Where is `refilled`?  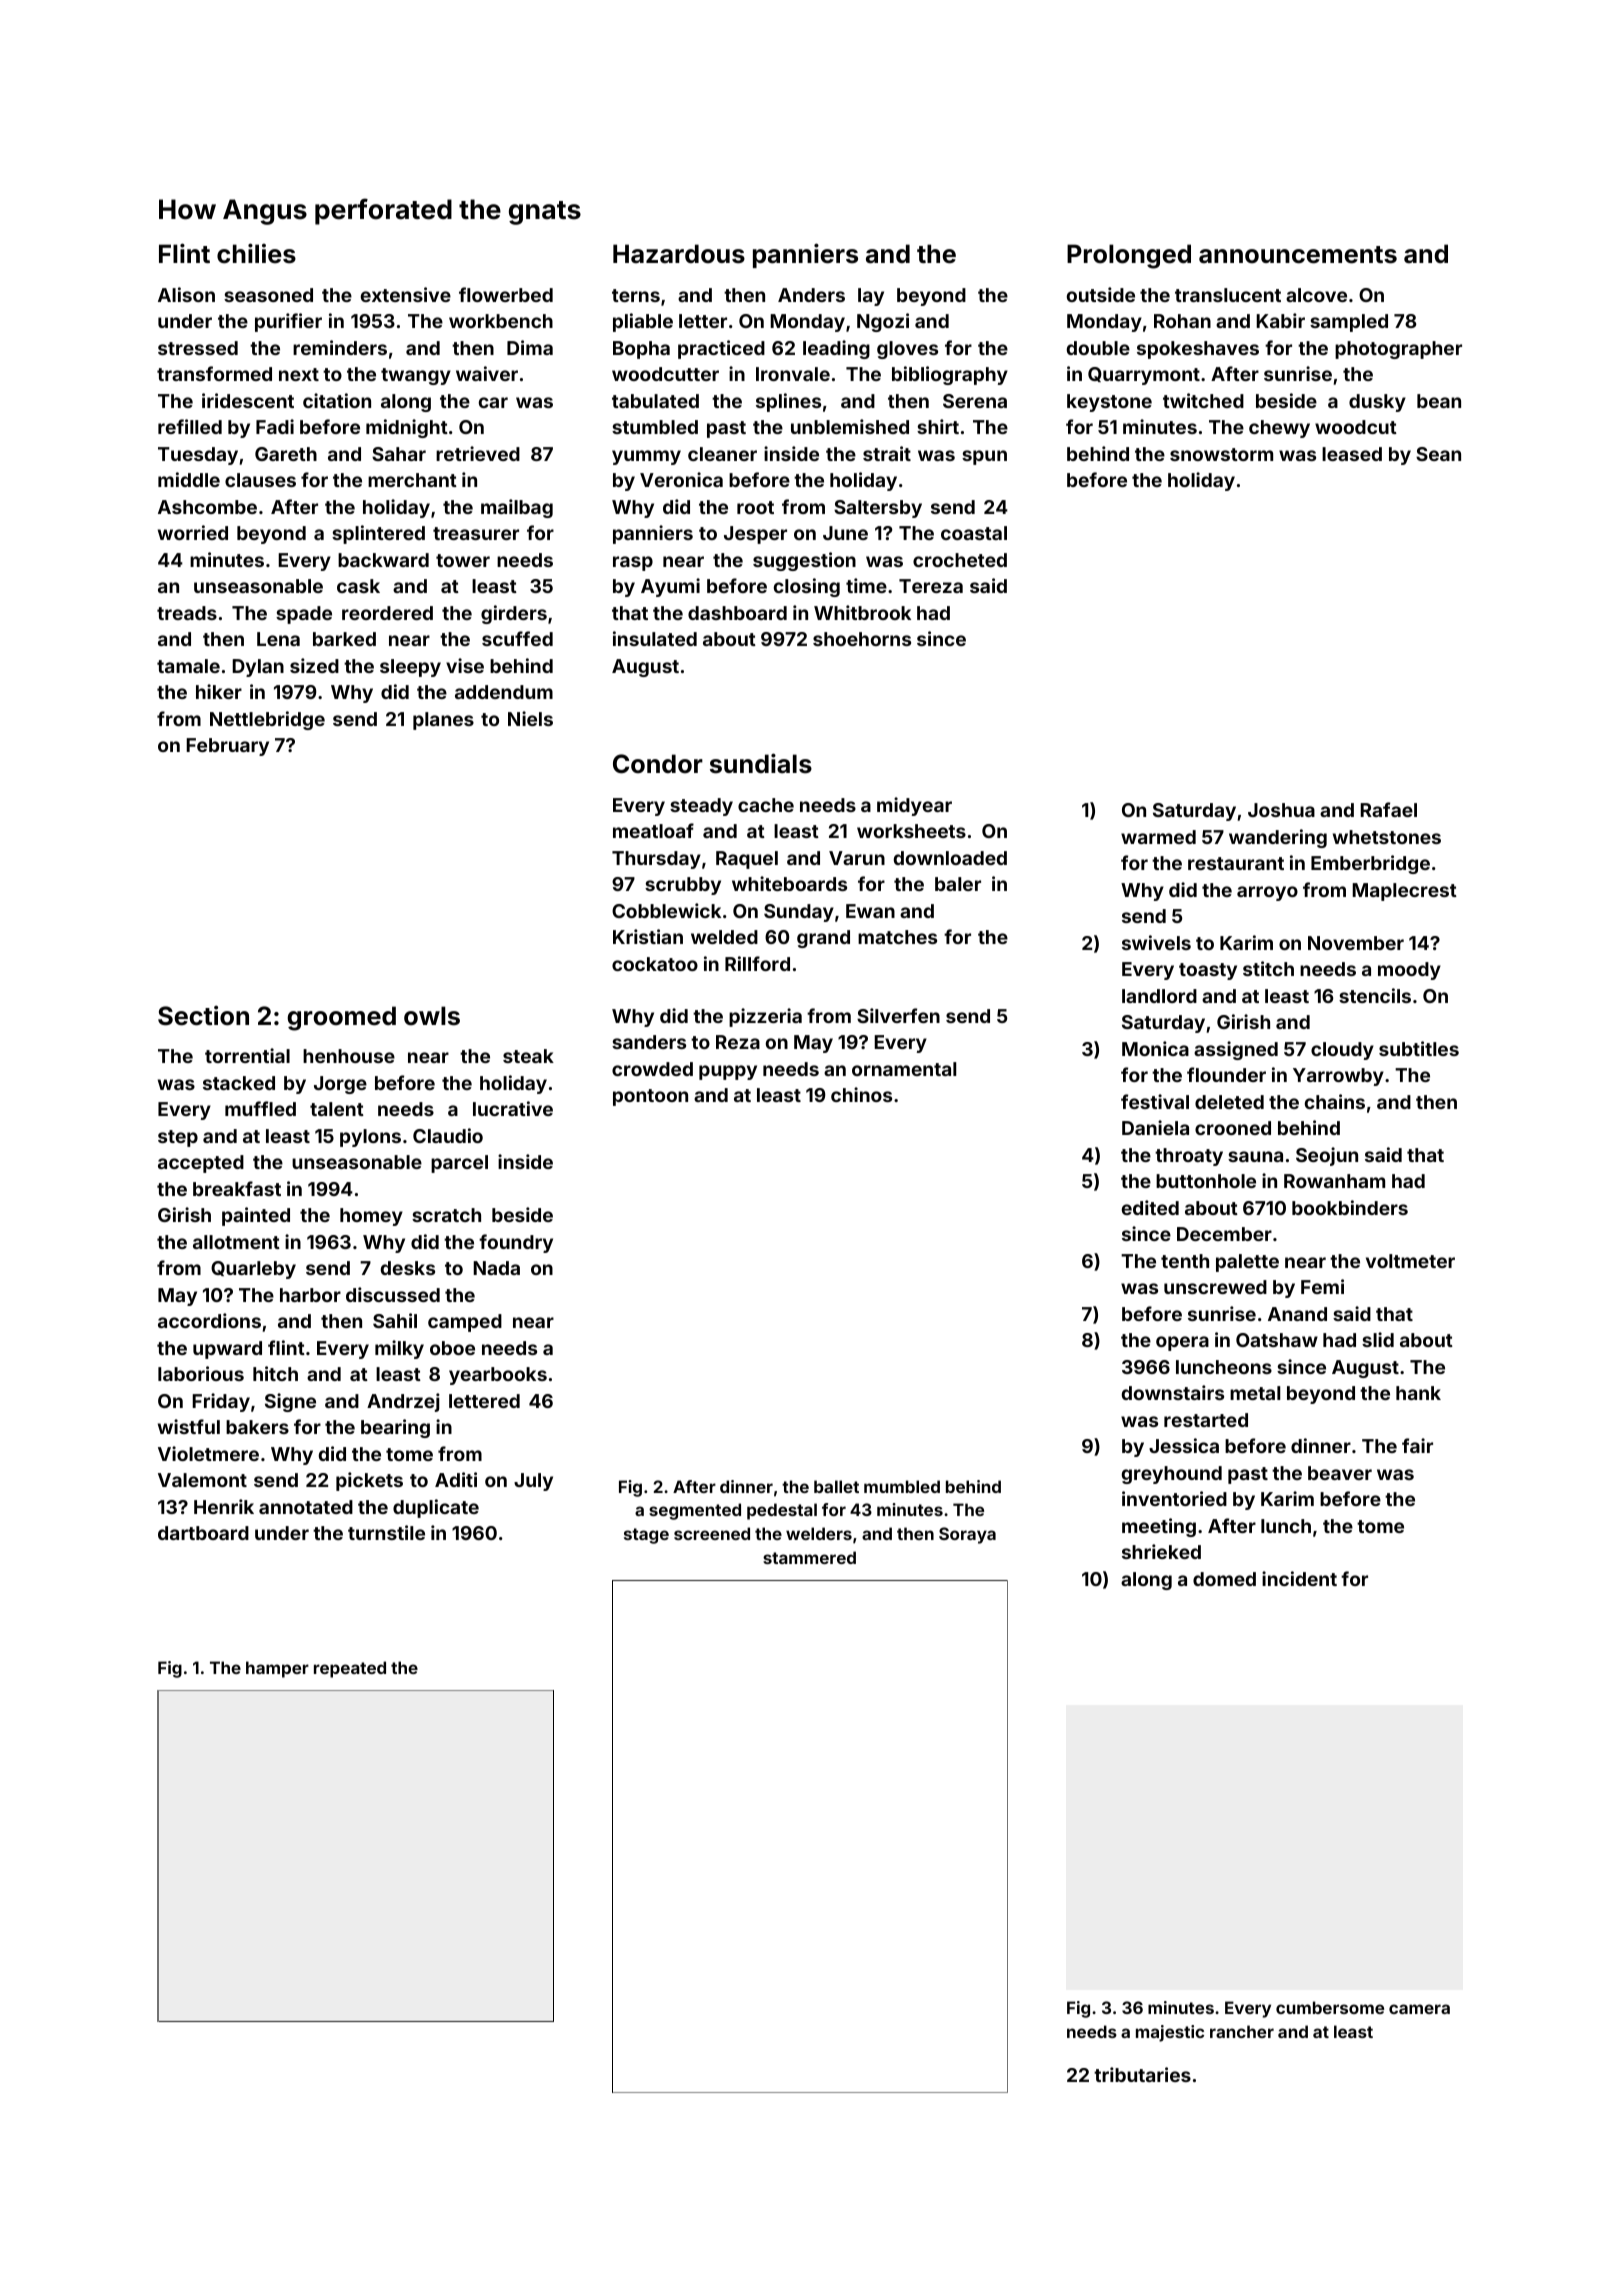 refilled is located at coordinates (190, 426).
